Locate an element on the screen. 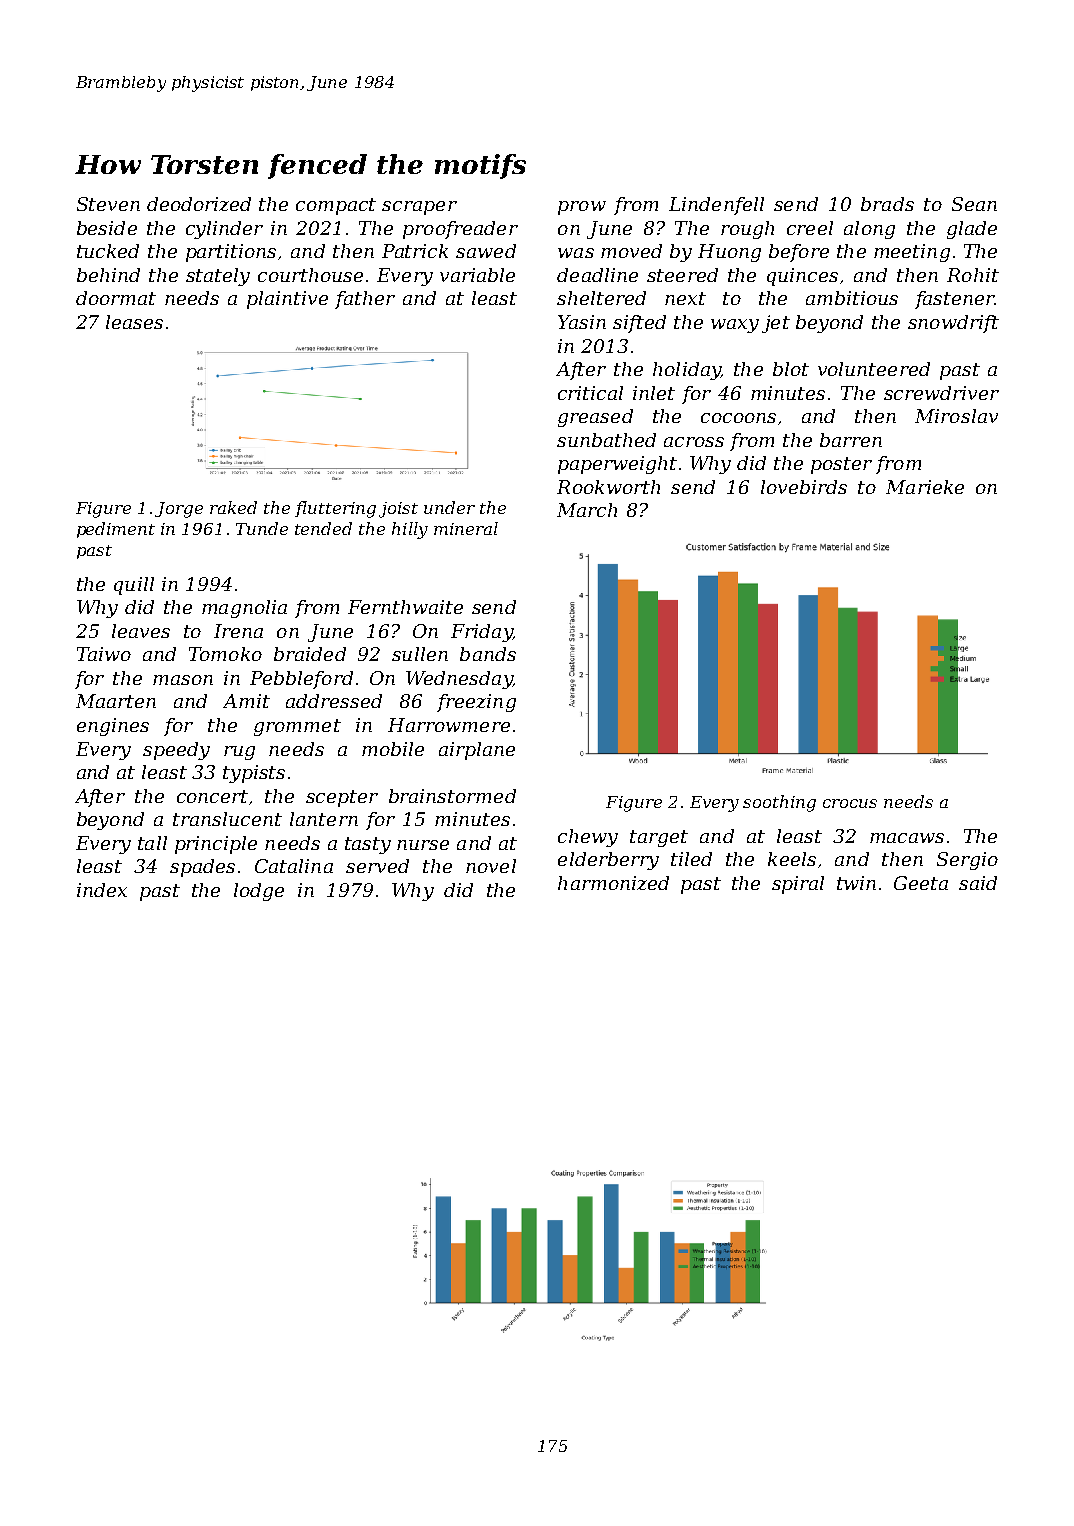  cocoons is located at coordinates (738, 418).
